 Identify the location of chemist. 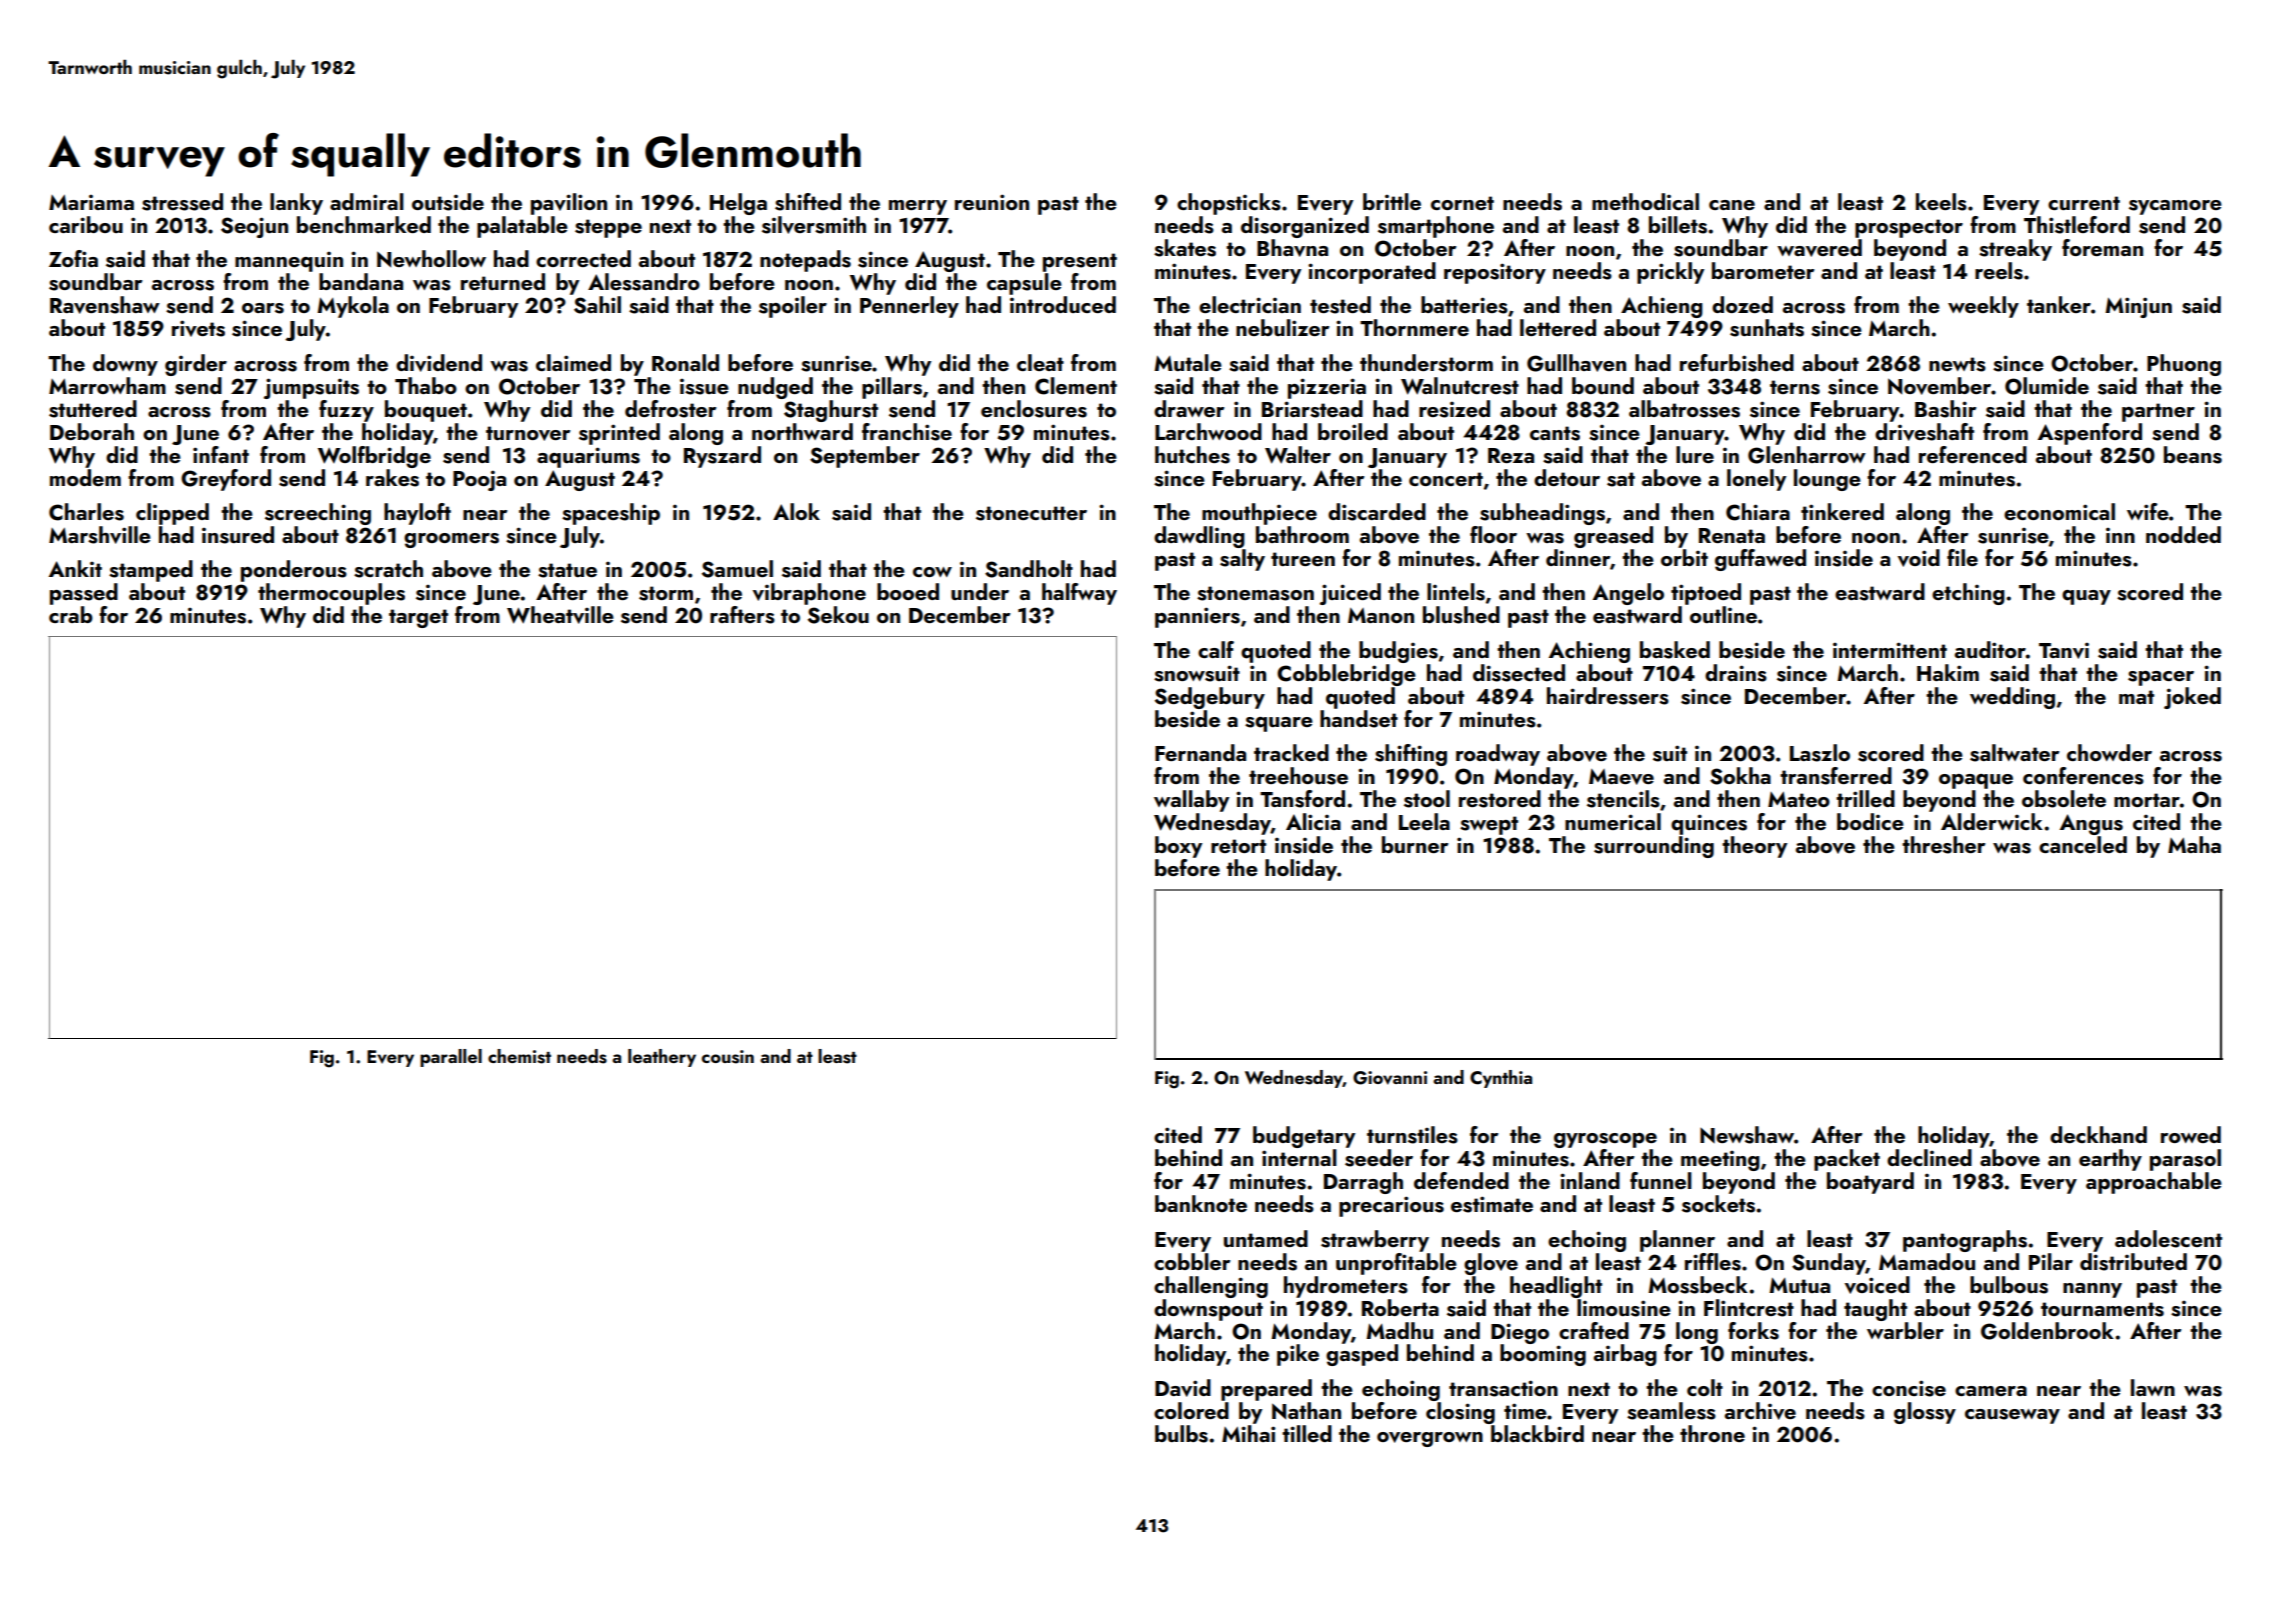
(519, 1056).
